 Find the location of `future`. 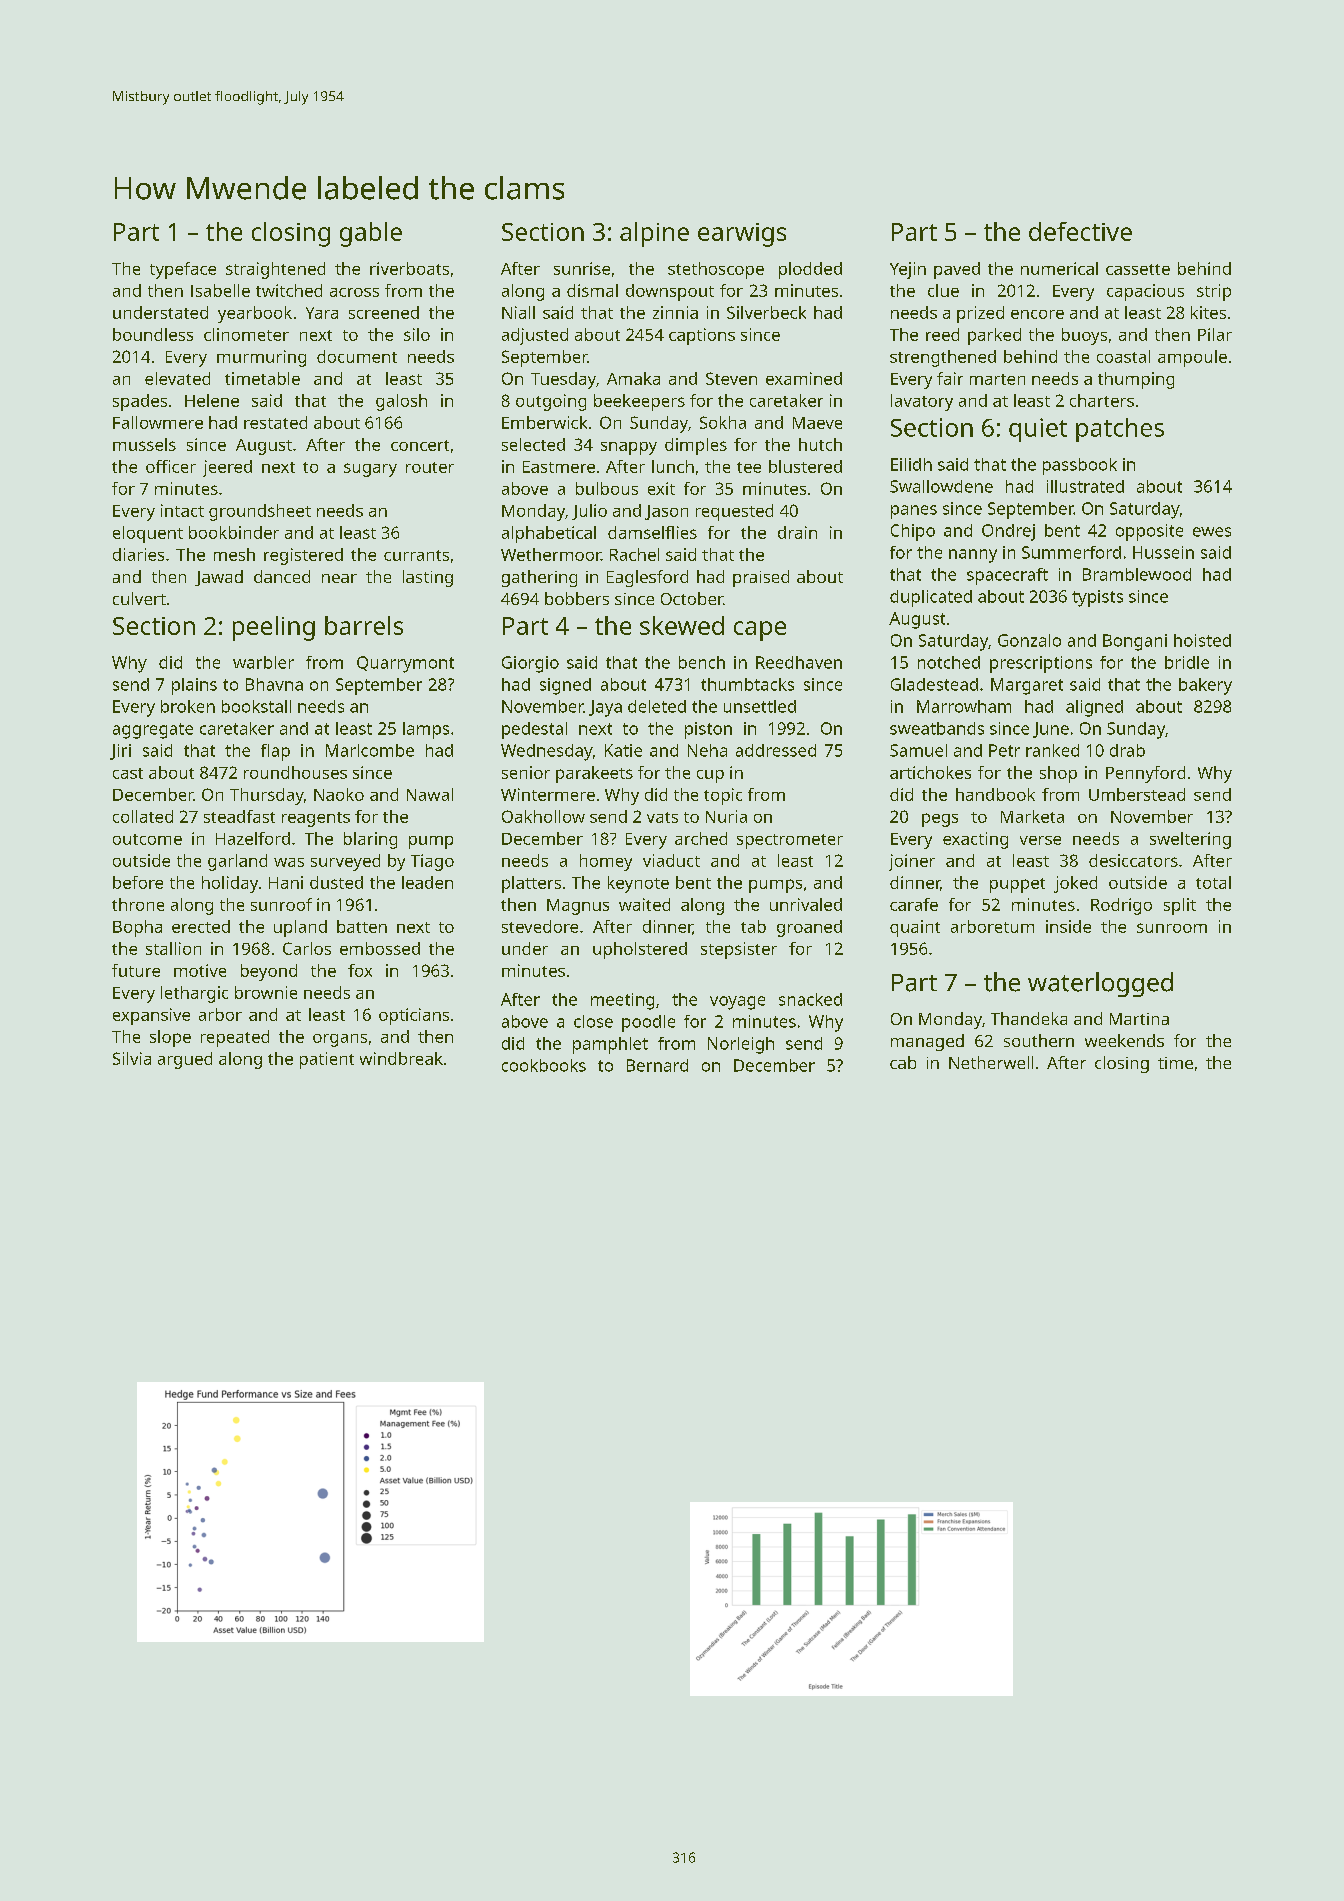

future is located at coordinates (136, 970).
